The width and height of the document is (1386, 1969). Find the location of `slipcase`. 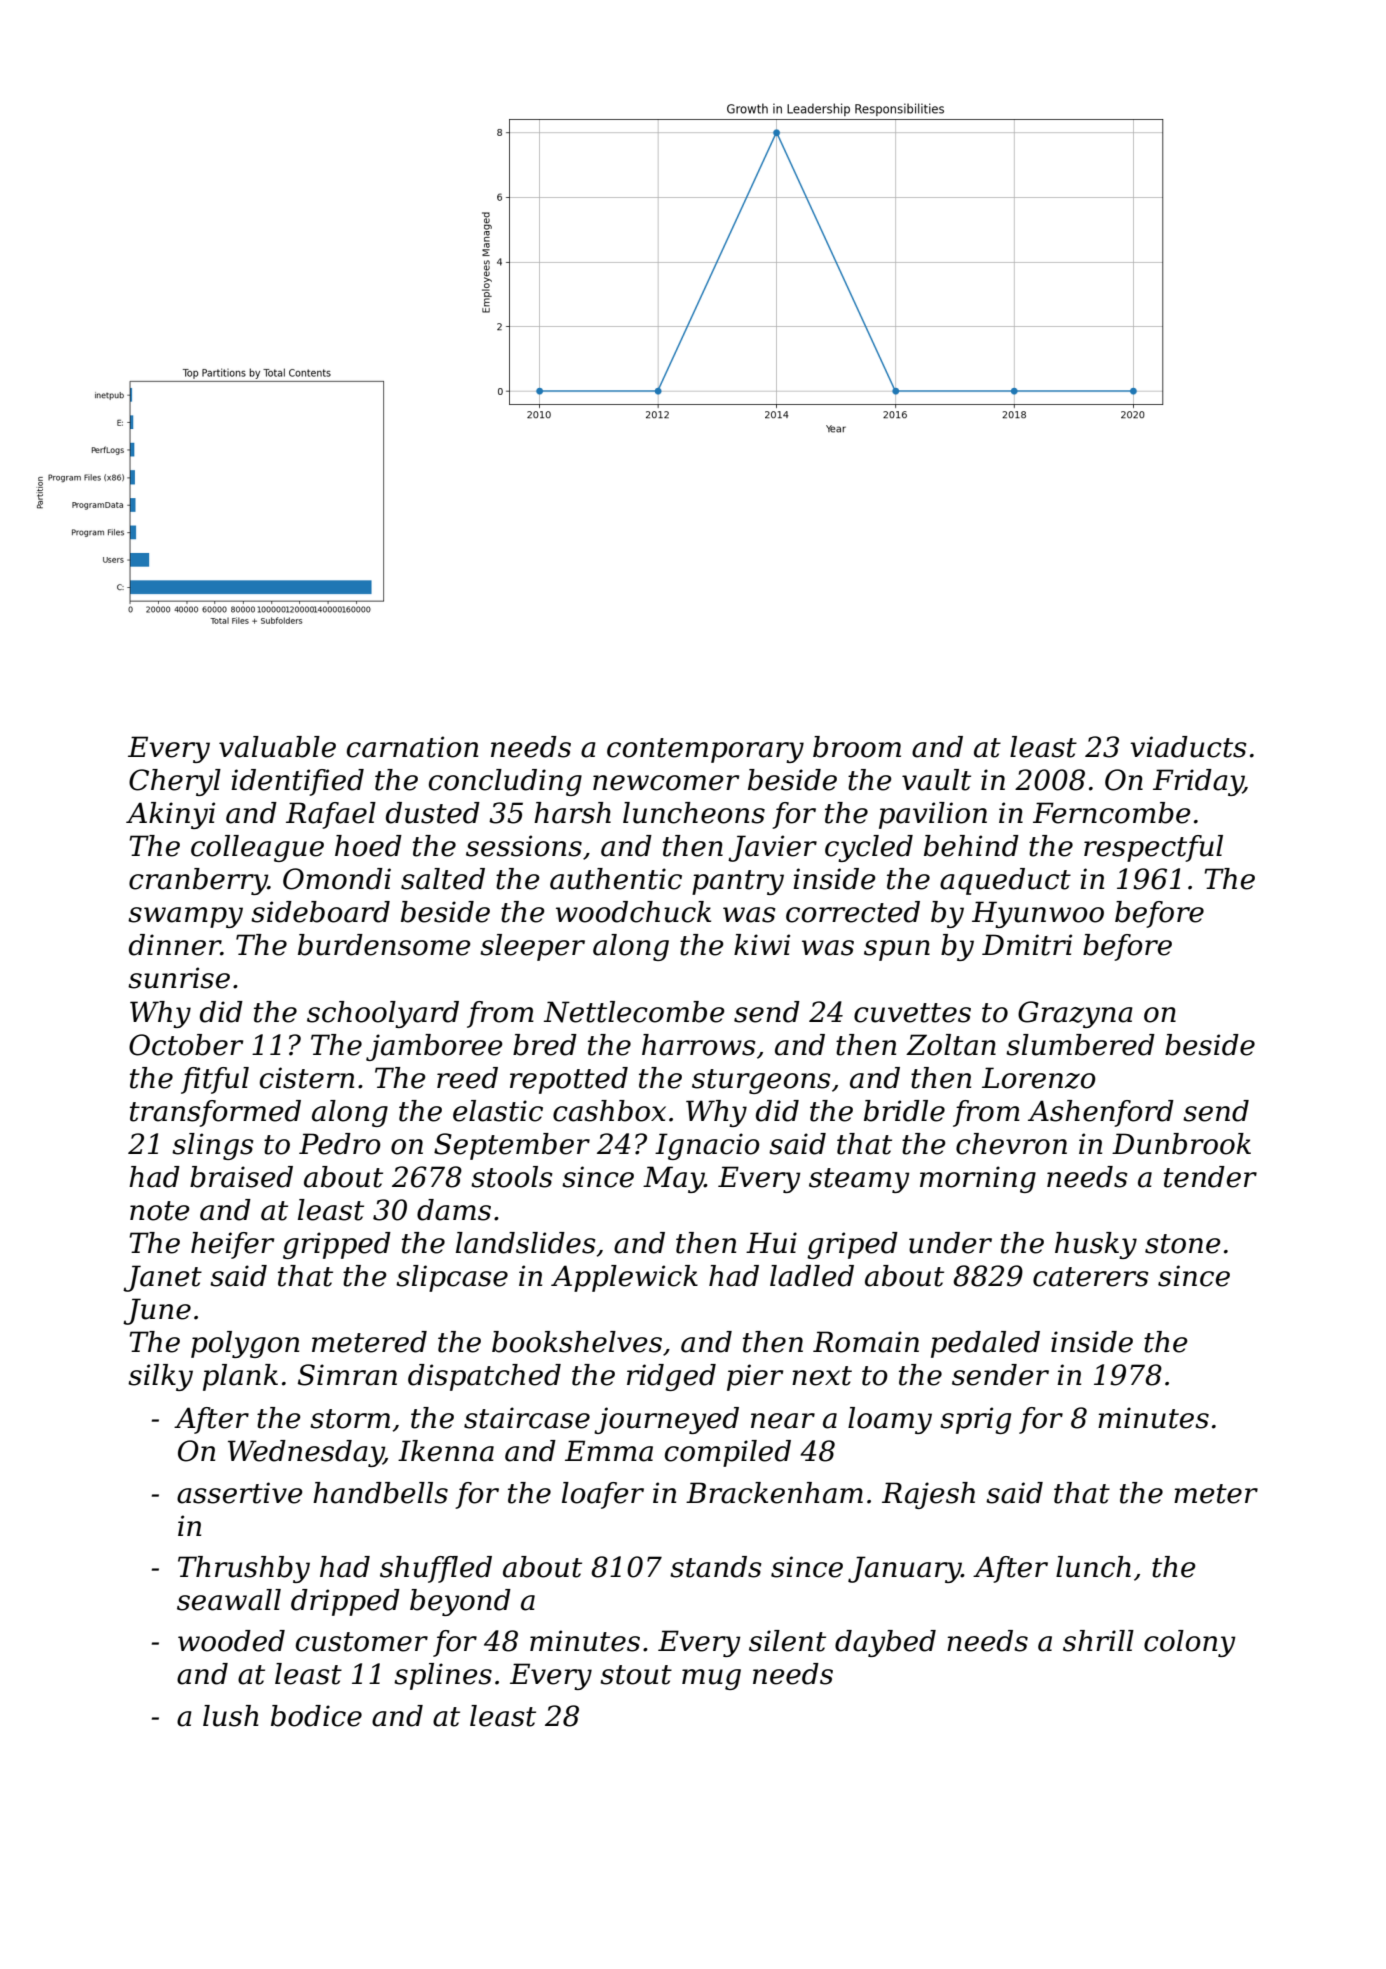

slipcase is located at coordinates (452, 1278).
